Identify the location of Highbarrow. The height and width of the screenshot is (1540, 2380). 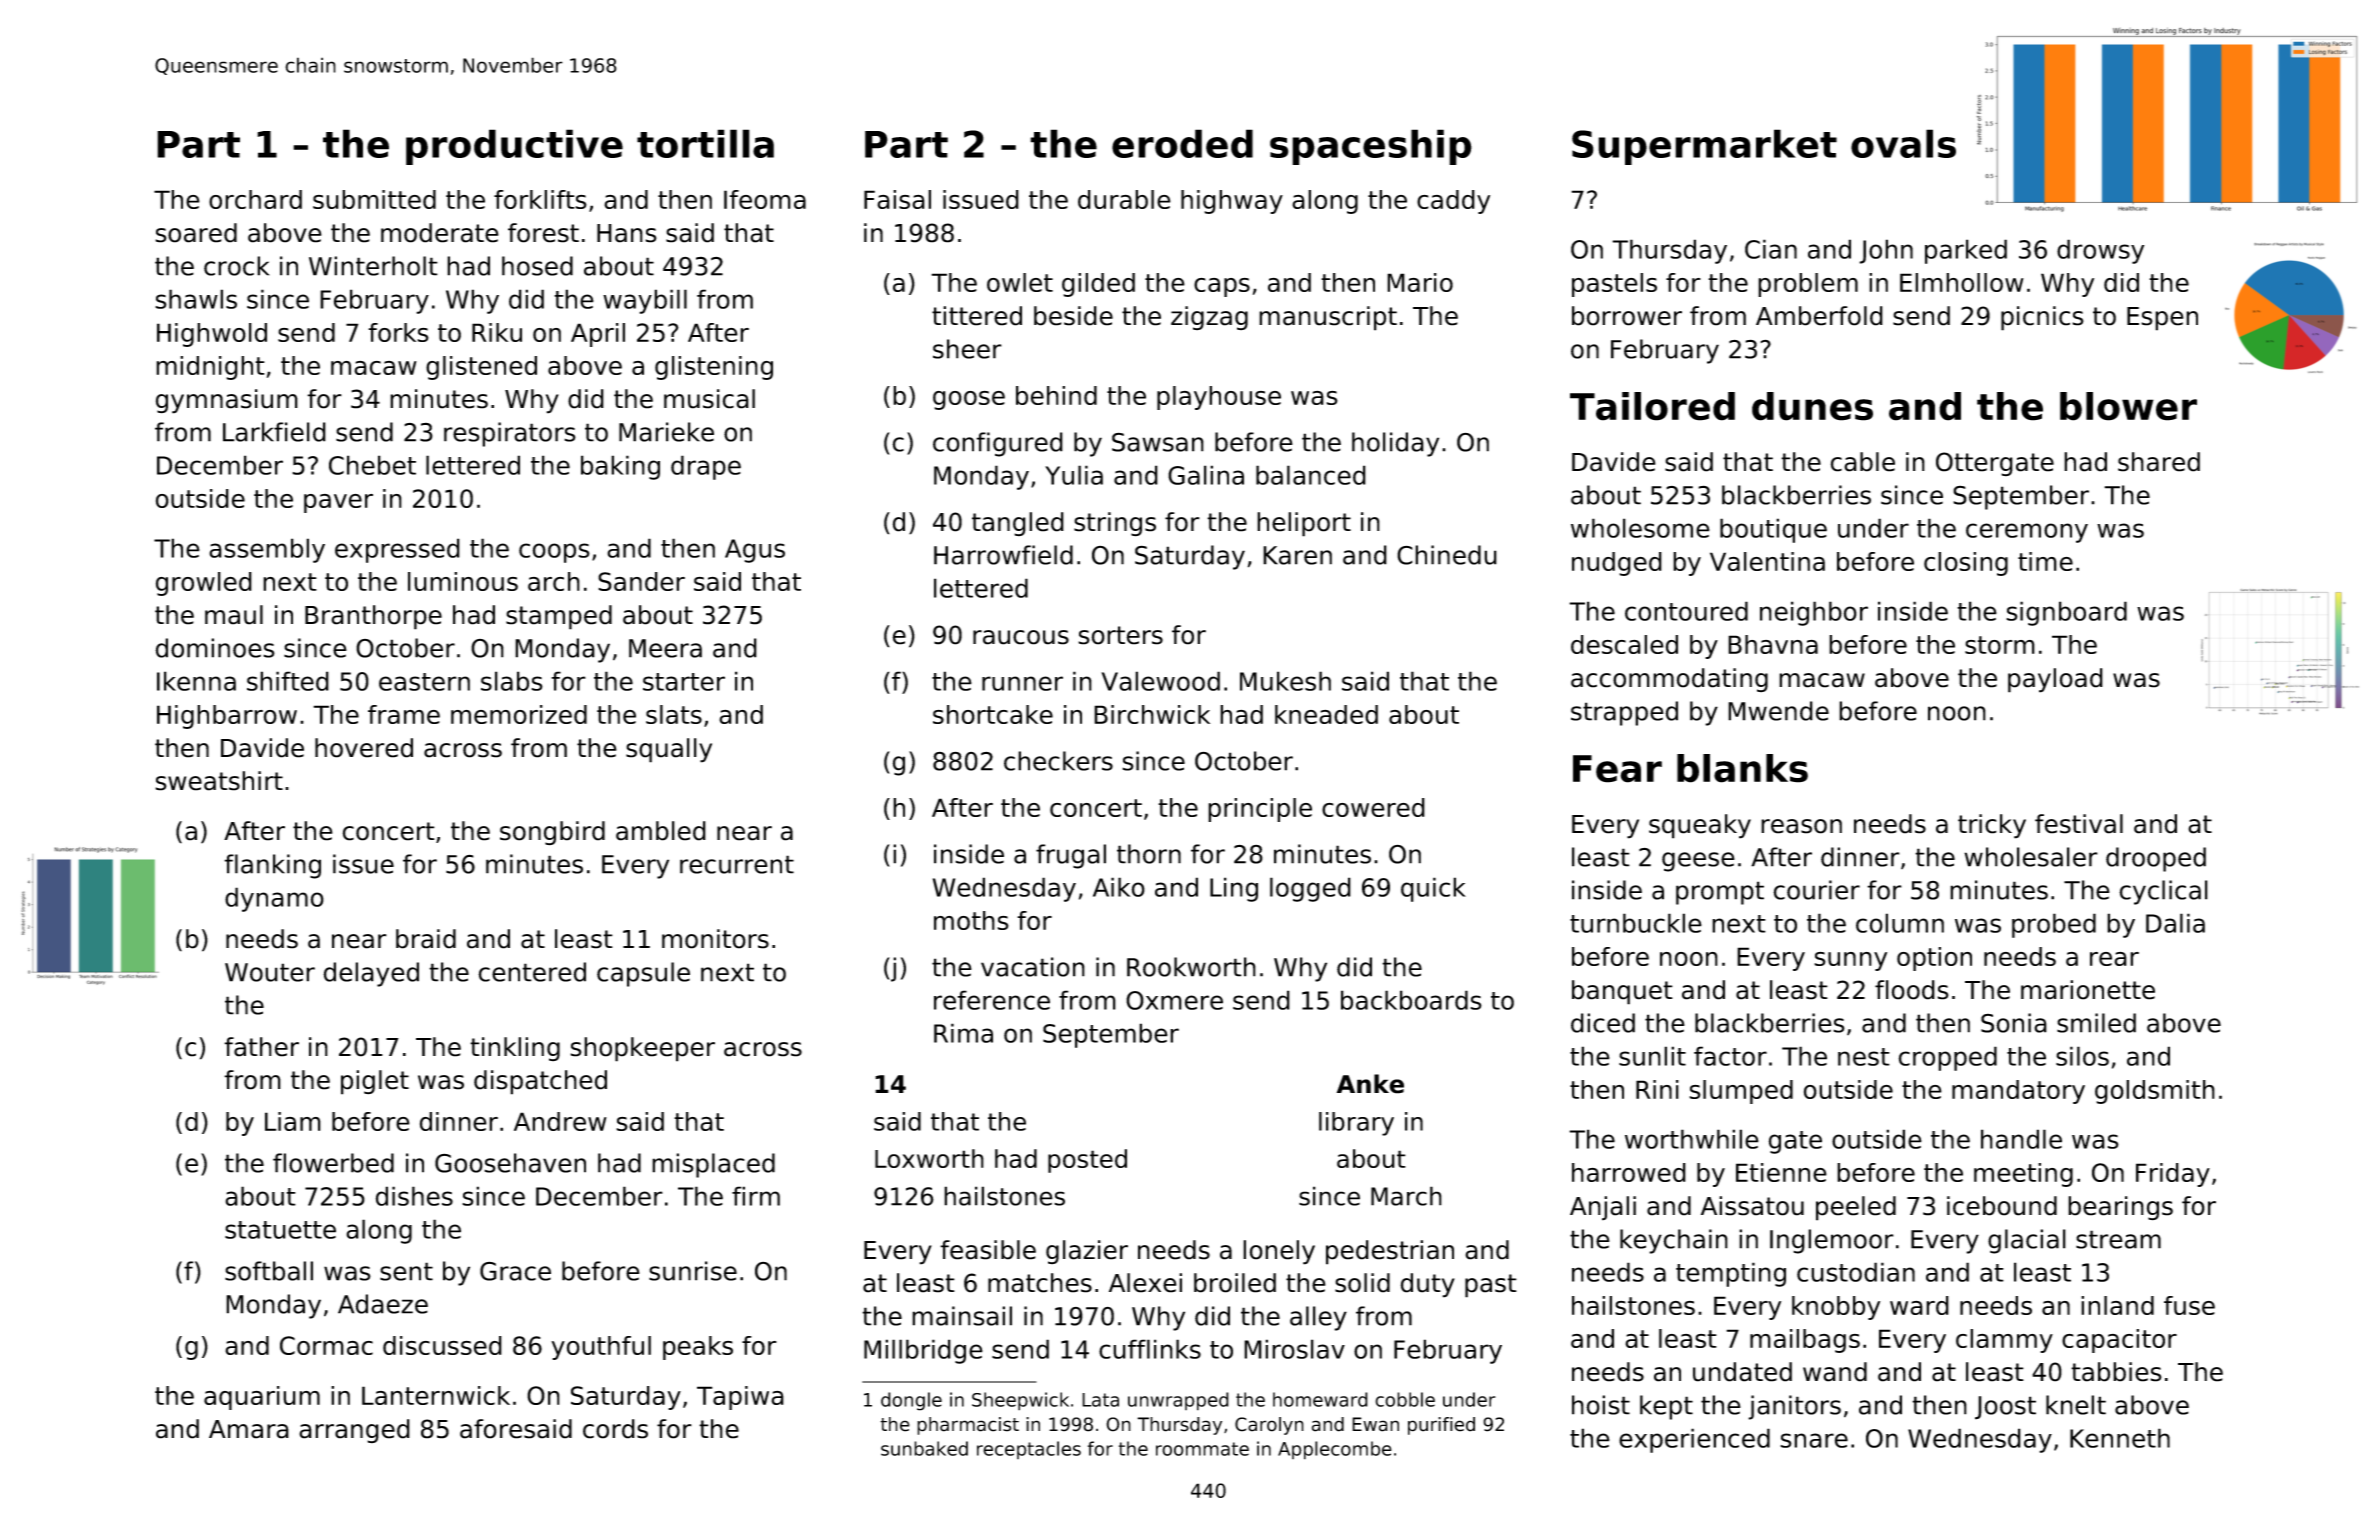
(227, 717).
